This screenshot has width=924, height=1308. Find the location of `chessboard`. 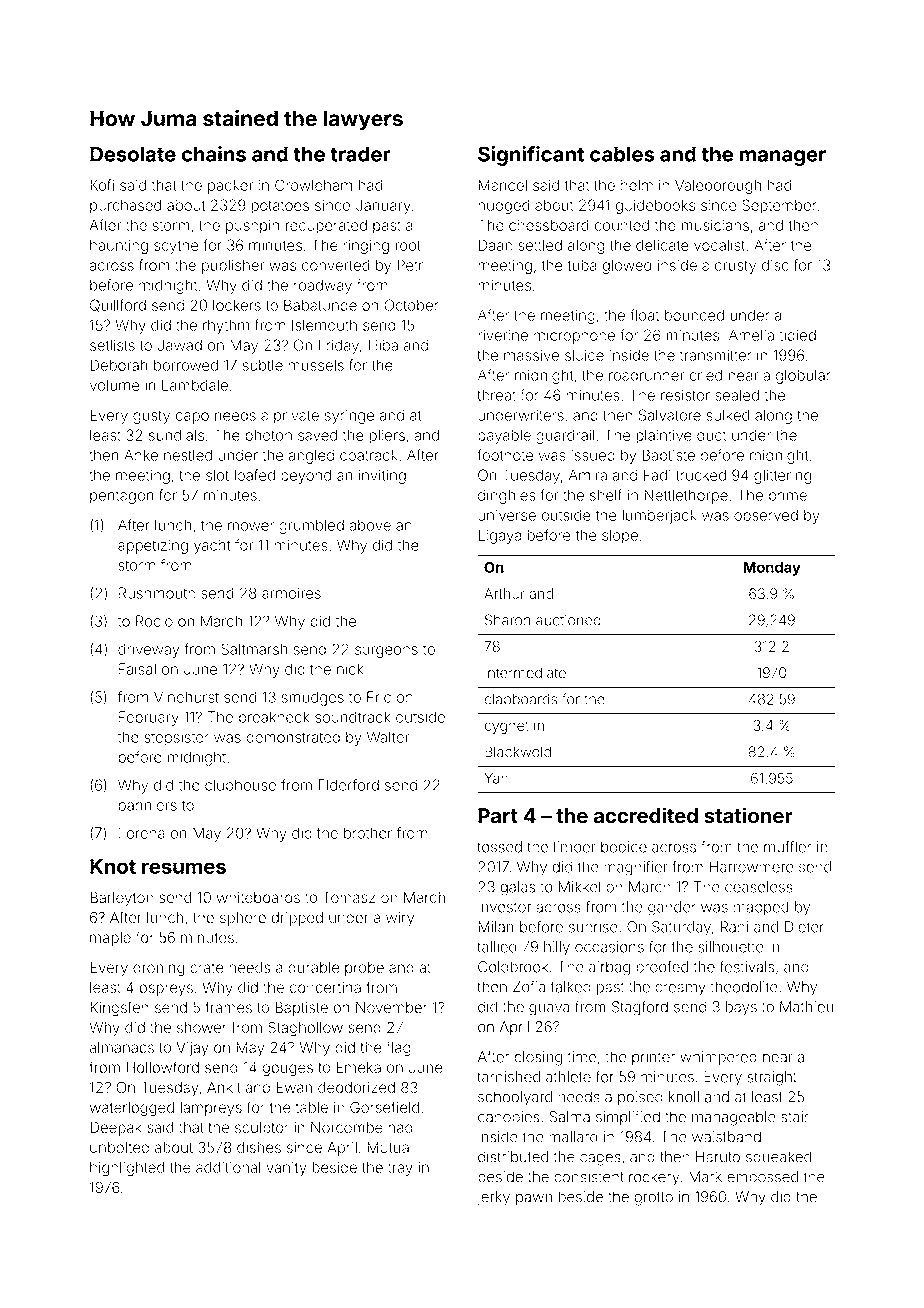

chessboard is located at coordinates (549, 225).
